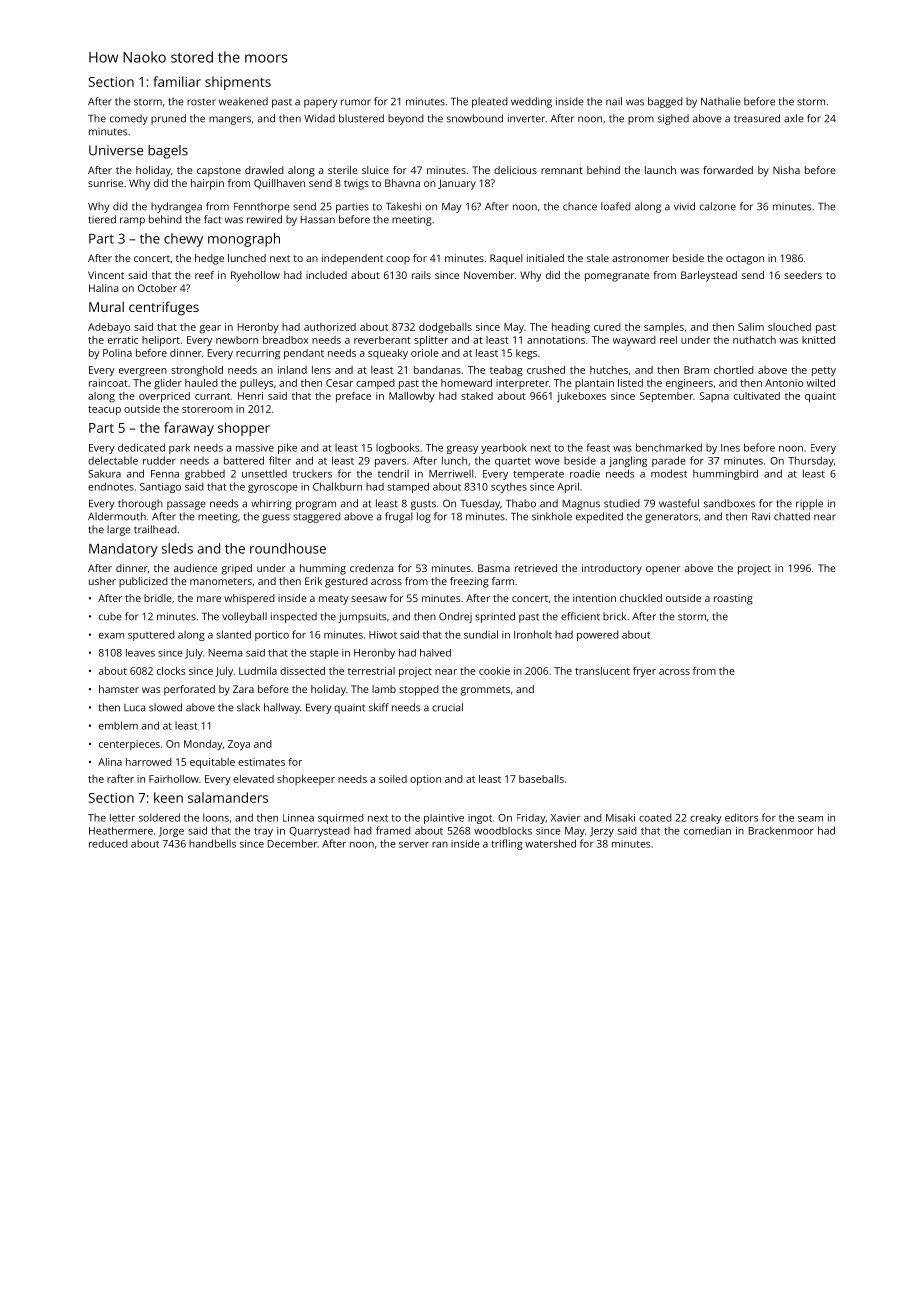 This screenshot has height=1308, width=924. What do you see at coordinates (721, 101) in the screenshot?
I see `Nathalie` at bounding box center [721, 101].
